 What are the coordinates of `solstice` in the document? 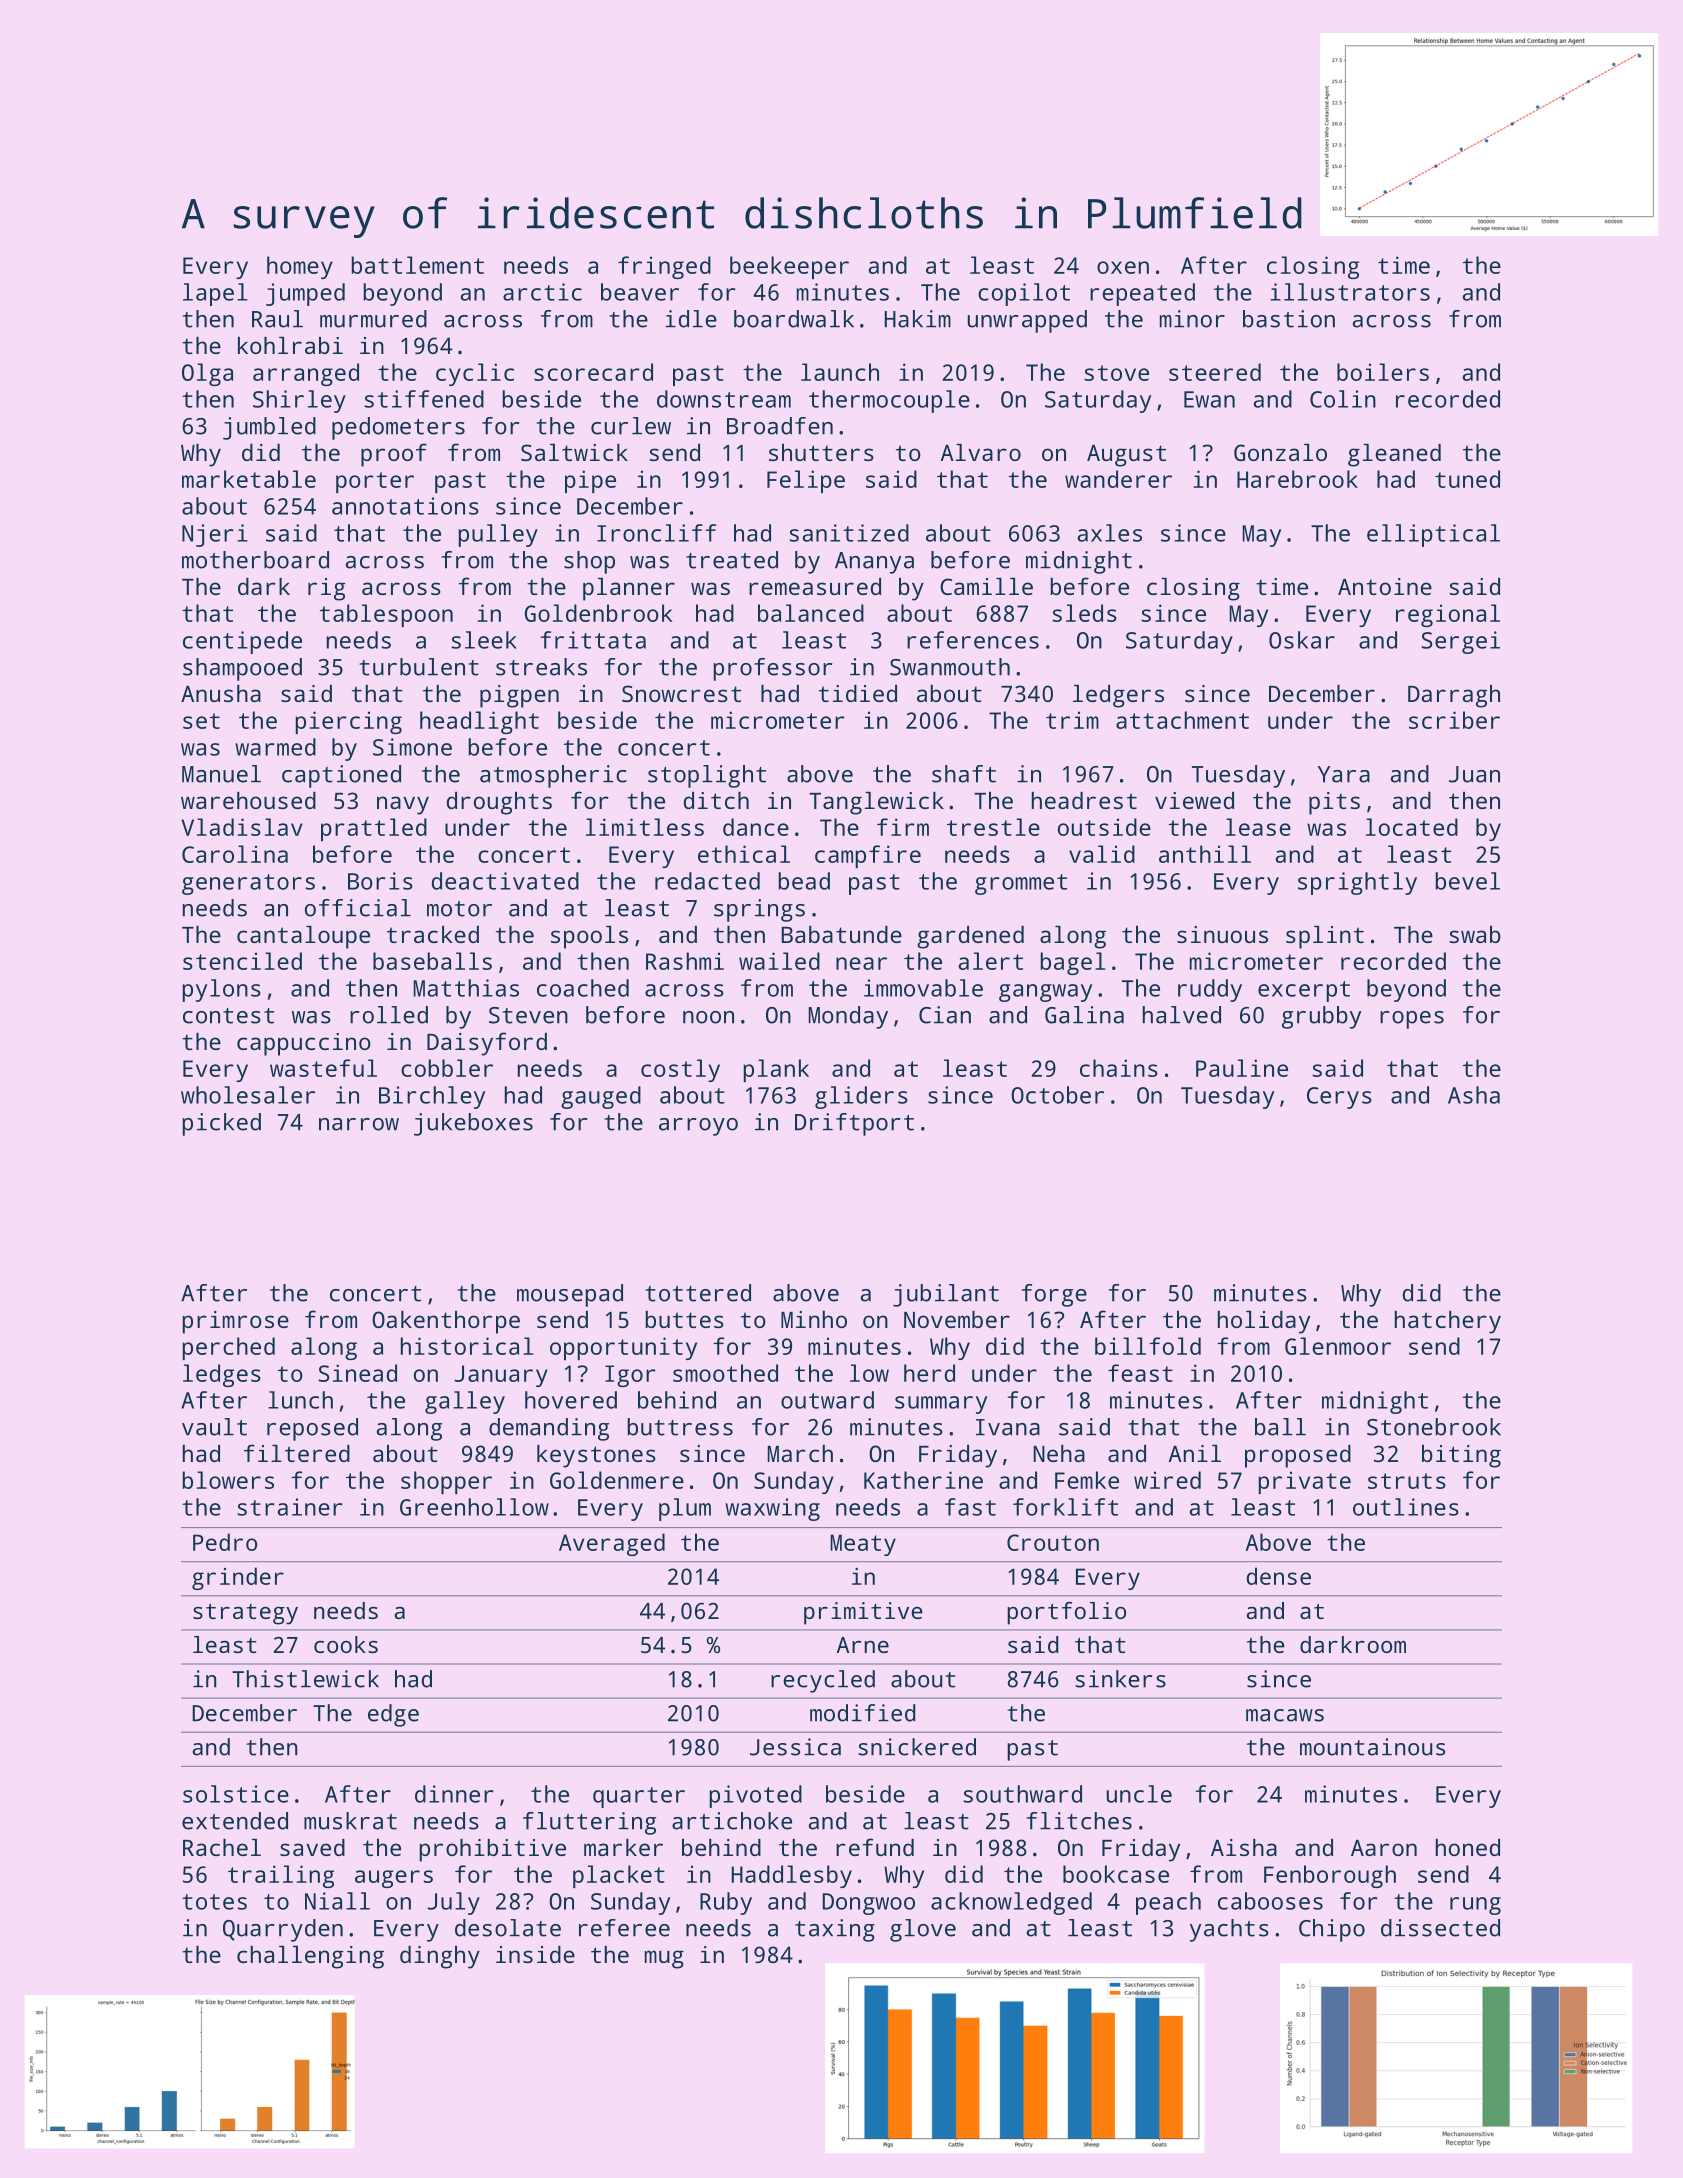 It's located at (236, 1794).
